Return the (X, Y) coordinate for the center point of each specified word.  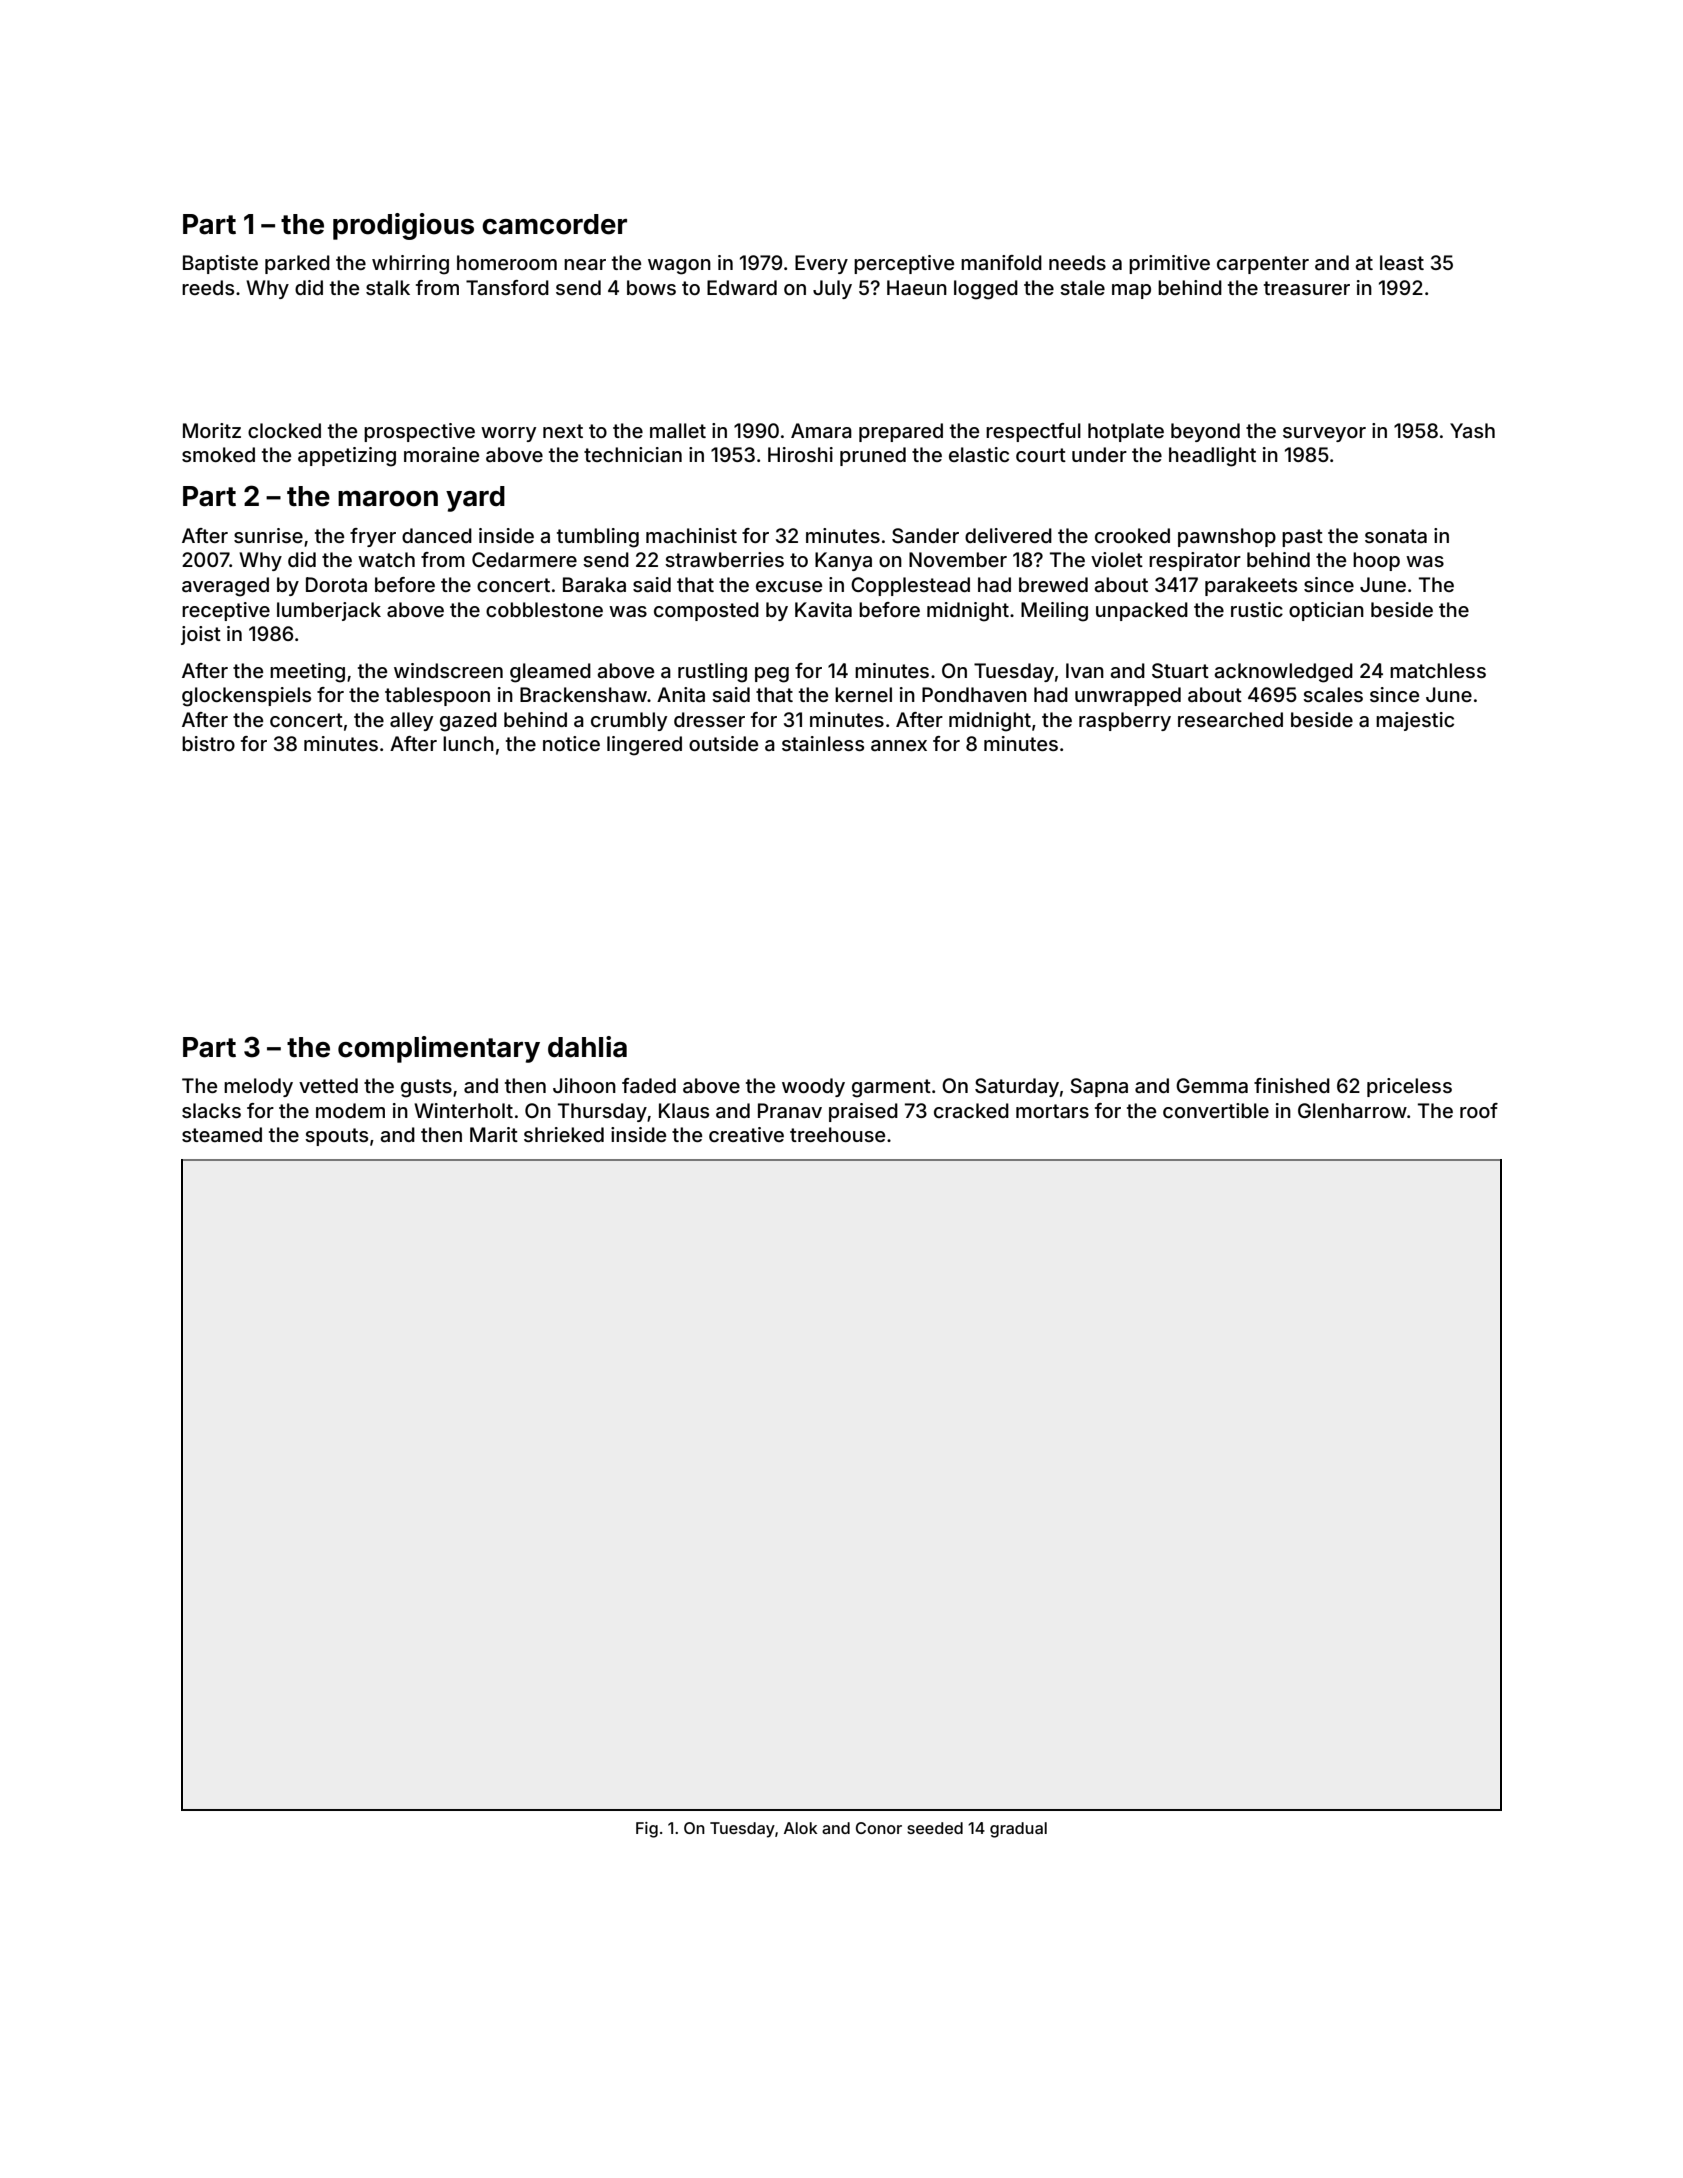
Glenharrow (1352, 1110)
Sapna (1099, 1087)
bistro (208, 743)
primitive (1169, 264)
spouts (336, 1137)
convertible (1216, 1110)
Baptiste (220, 264)
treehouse (837, 1134)
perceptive (904, 264)
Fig (647, 1830)
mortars (1052, 1111)
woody (813, 1087)
